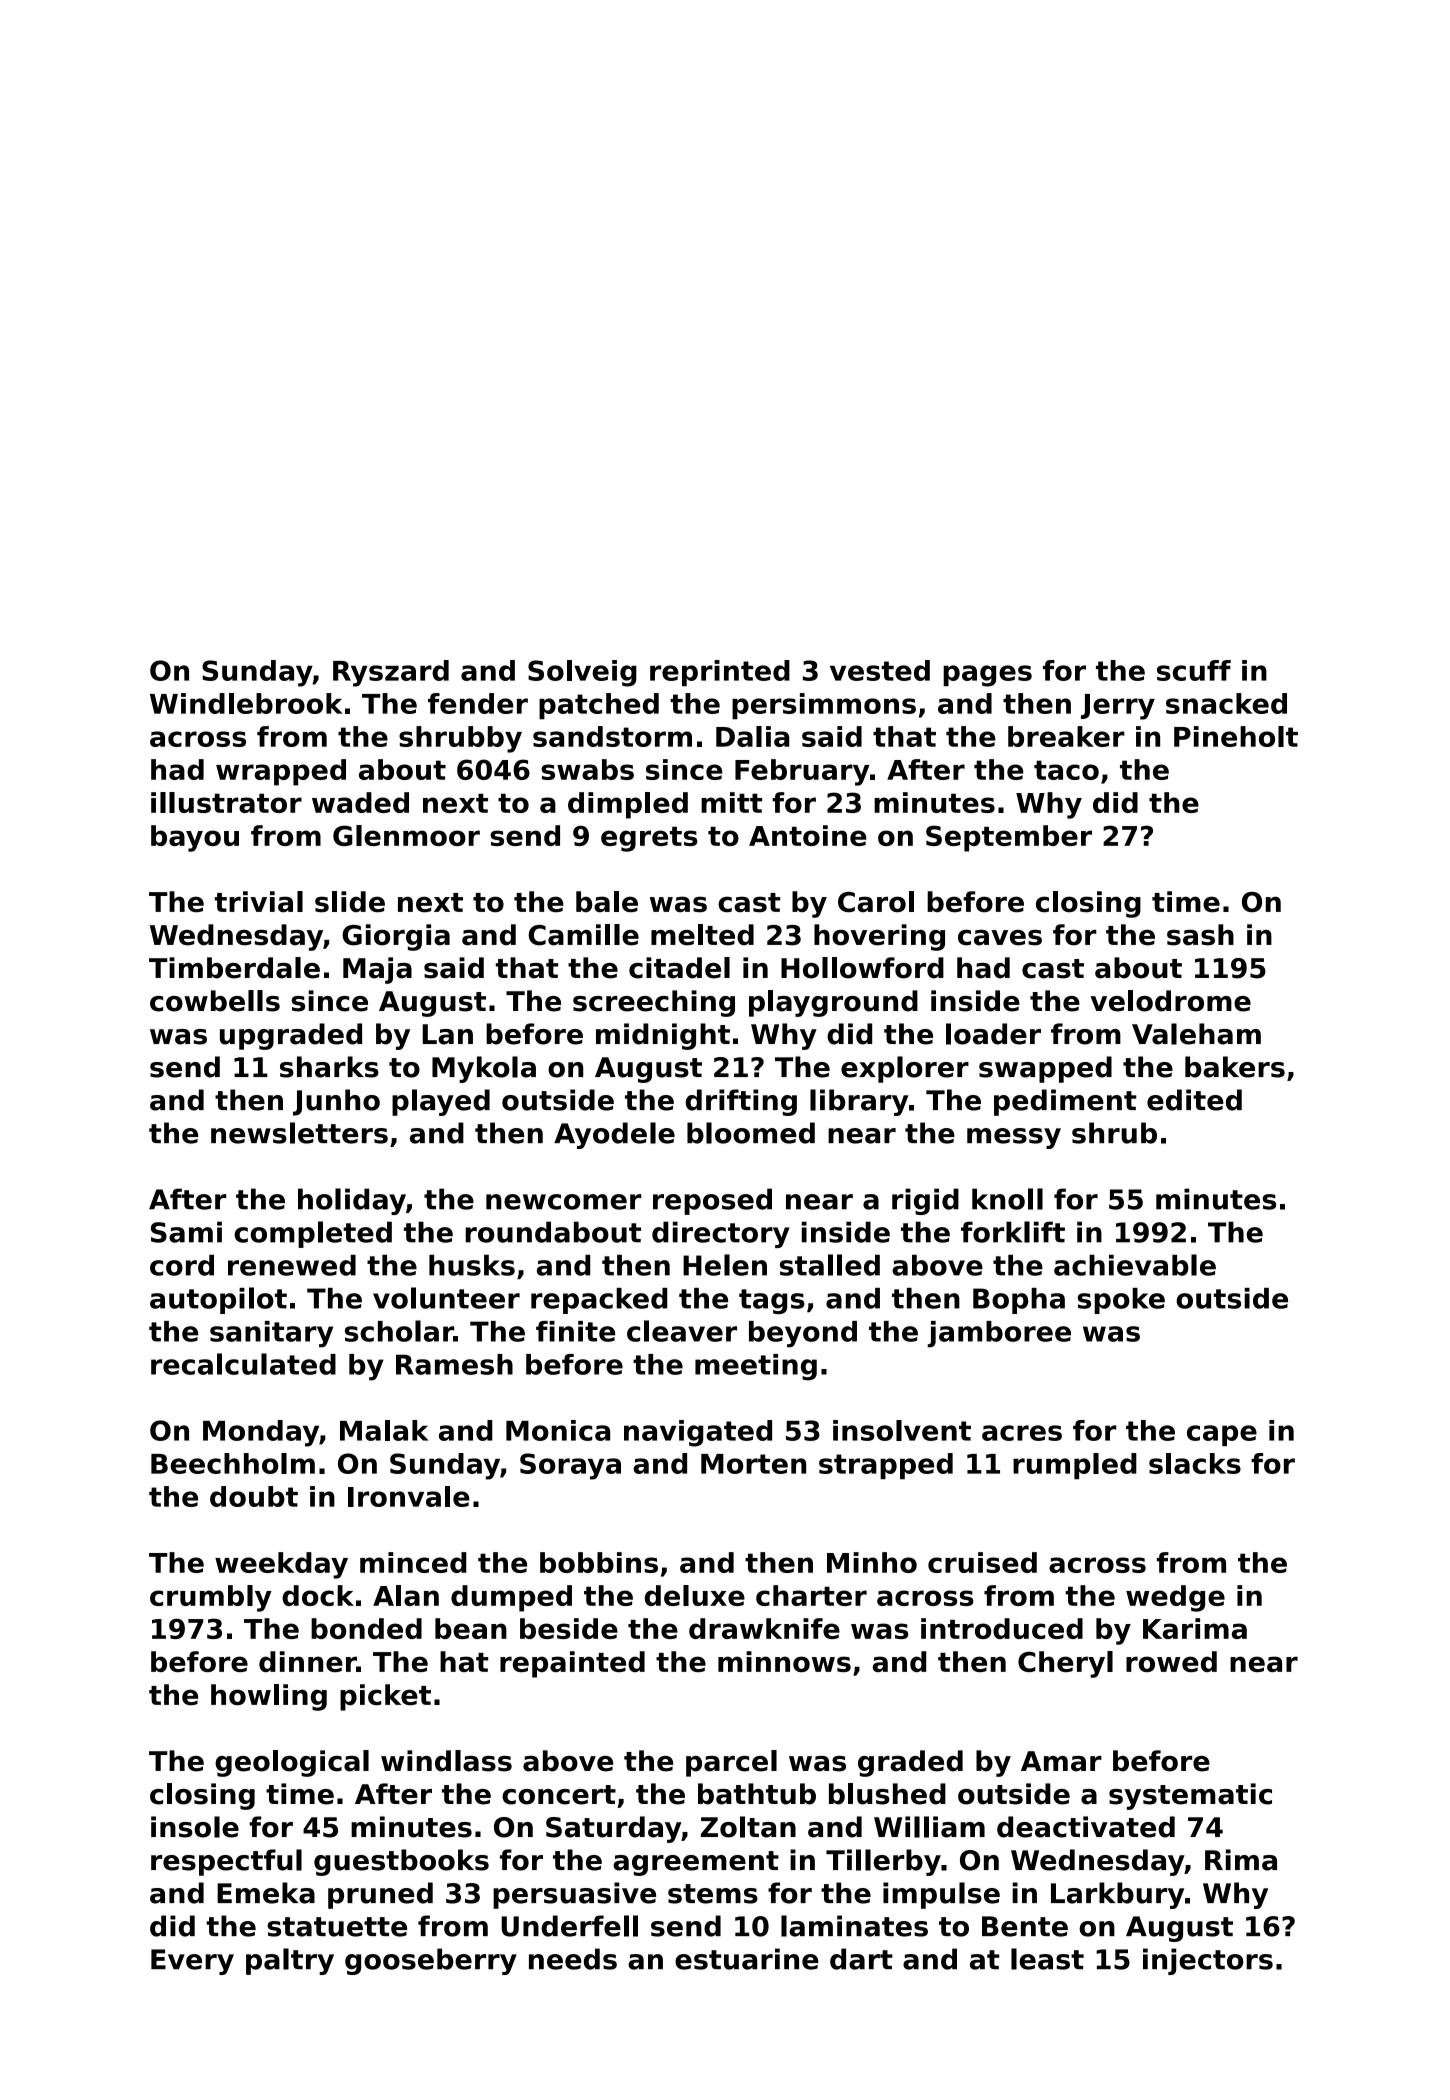 This image has height=2100, width=1450. What do you see at coordinates (582, 673) in the image?
I see `Solveig` at bounding box center [582, 673].
